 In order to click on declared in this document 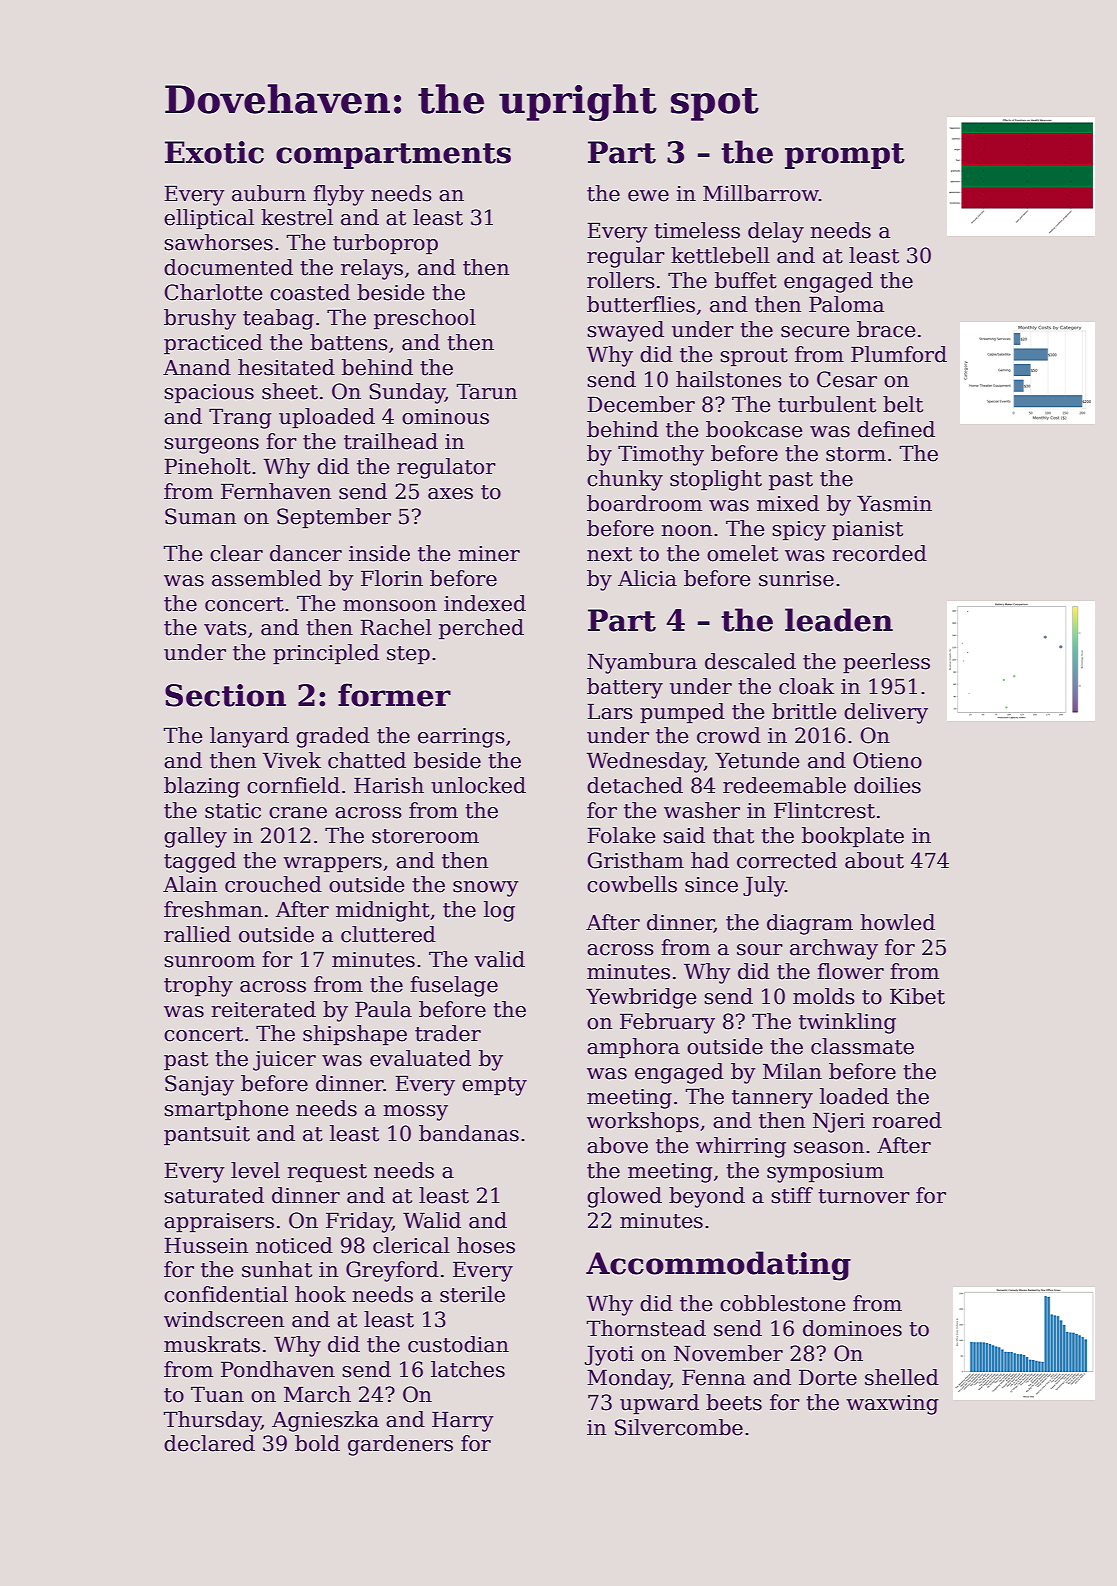, I will do `click(209, 1443)`.
